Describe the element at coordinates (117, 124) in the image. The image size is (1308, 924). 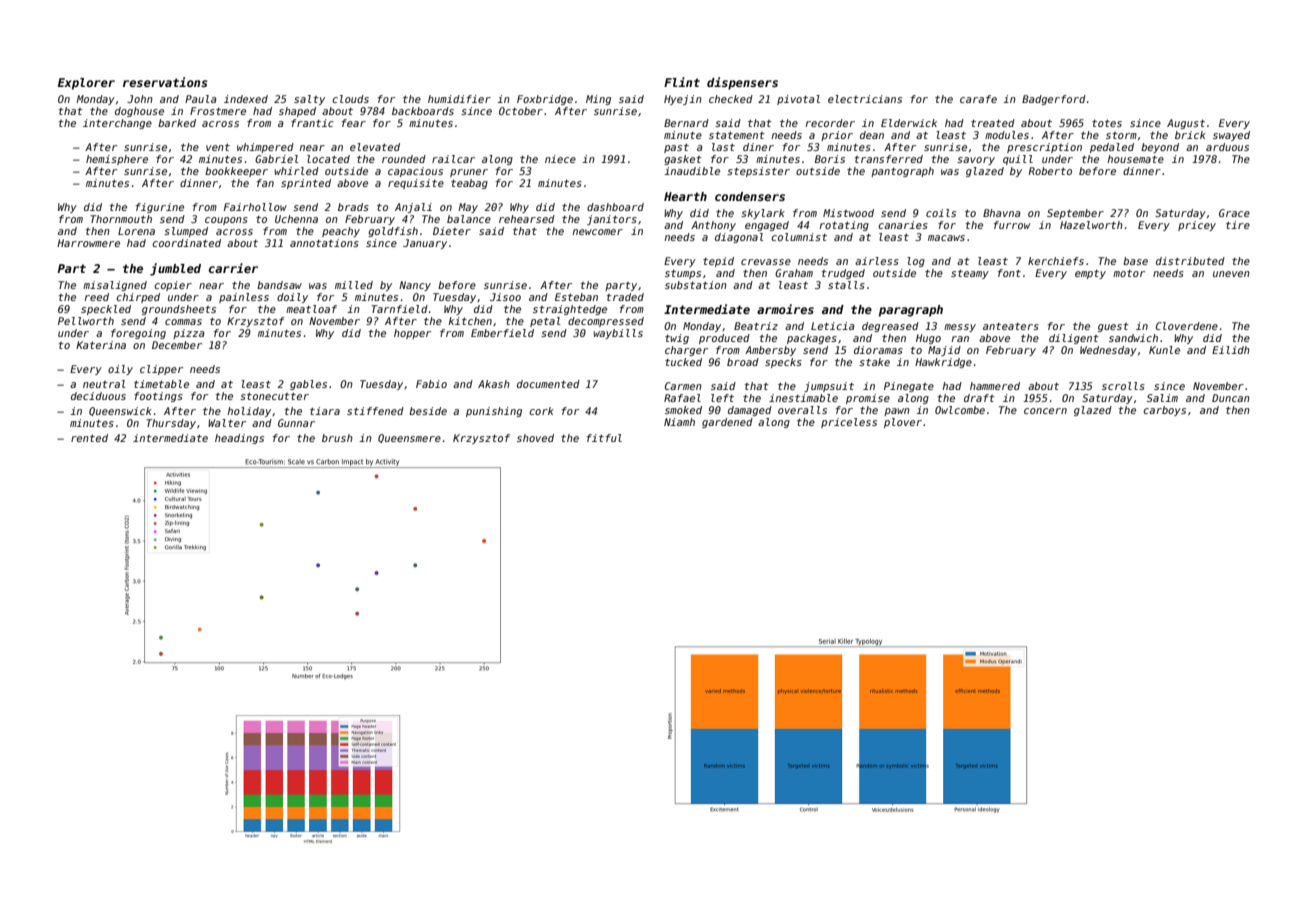
I see `interchange` at that location.
